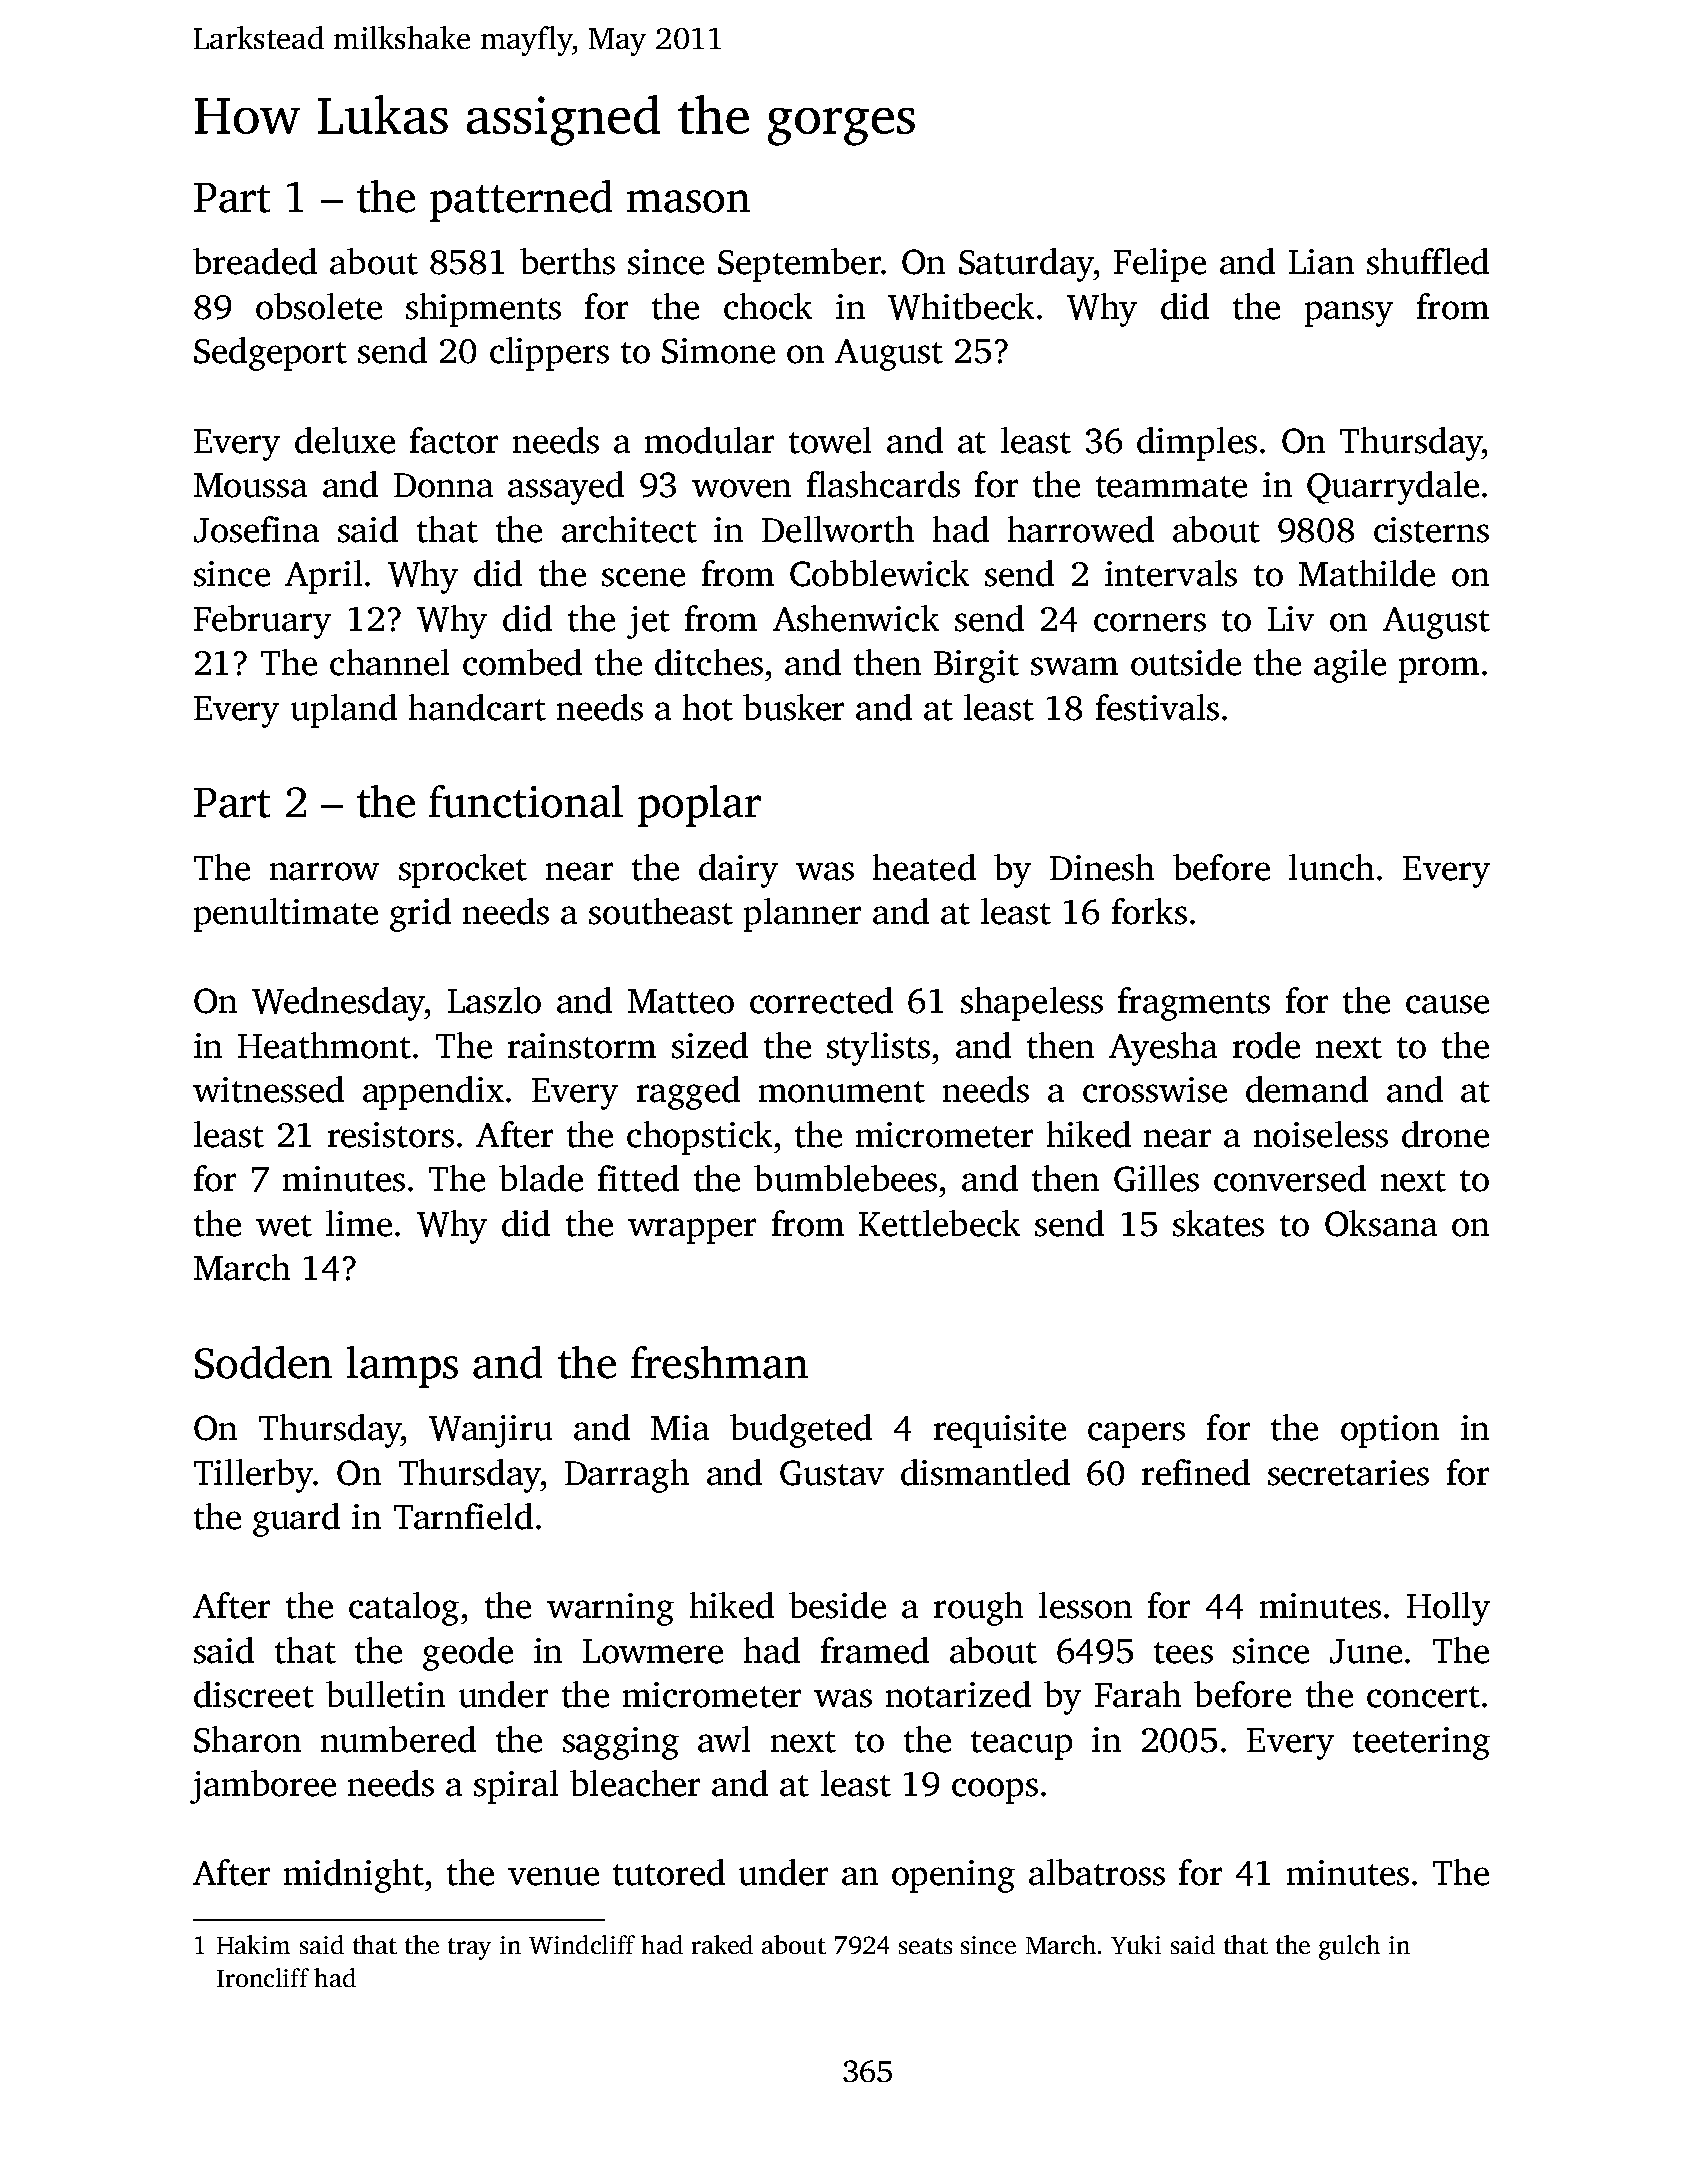  What do you see at coordinates (296, 1520) in the page?
I see `guard` at bounding box center [296, 1520].
